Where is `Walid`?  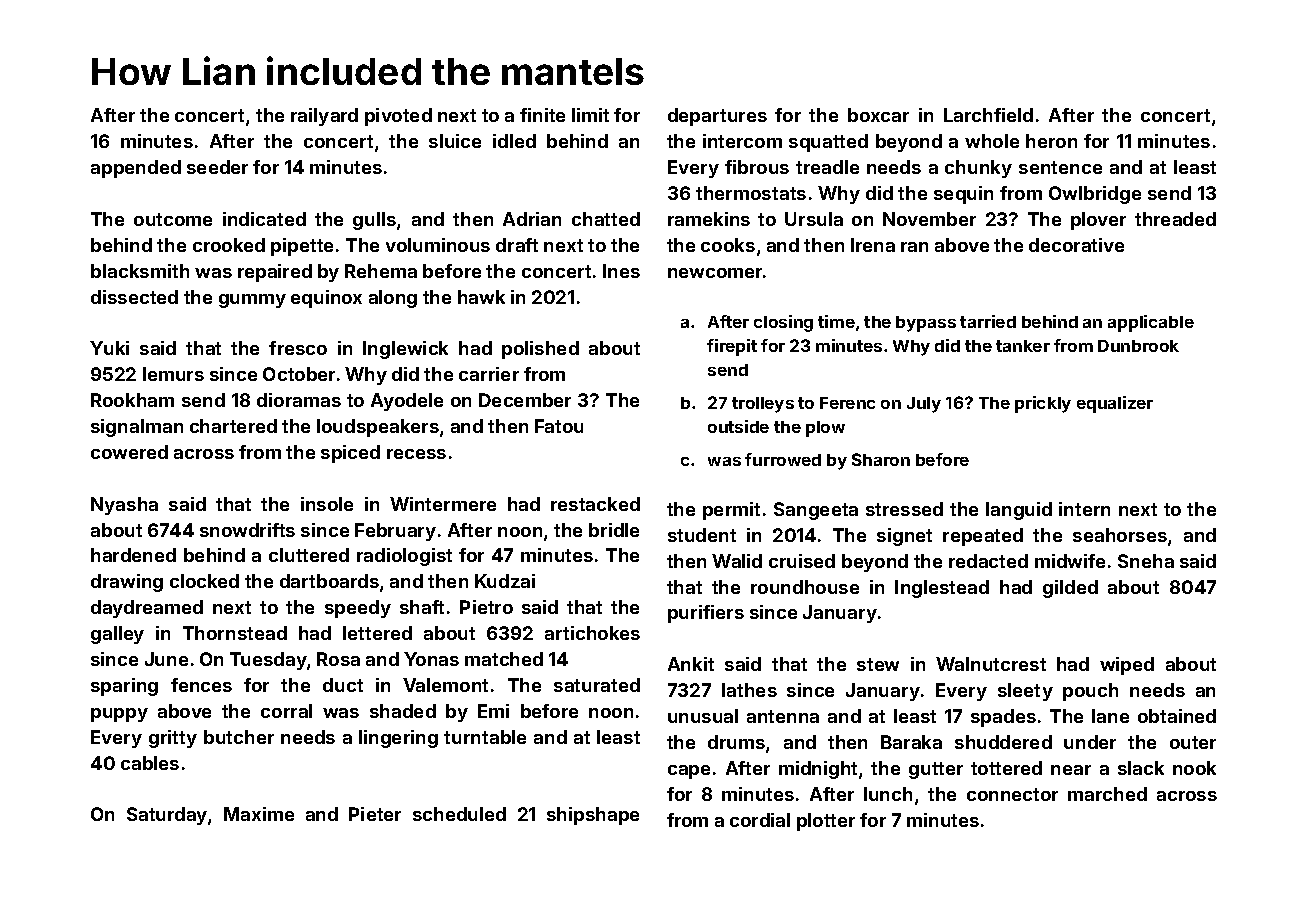 Walid is located at coordinates (737, 561).
